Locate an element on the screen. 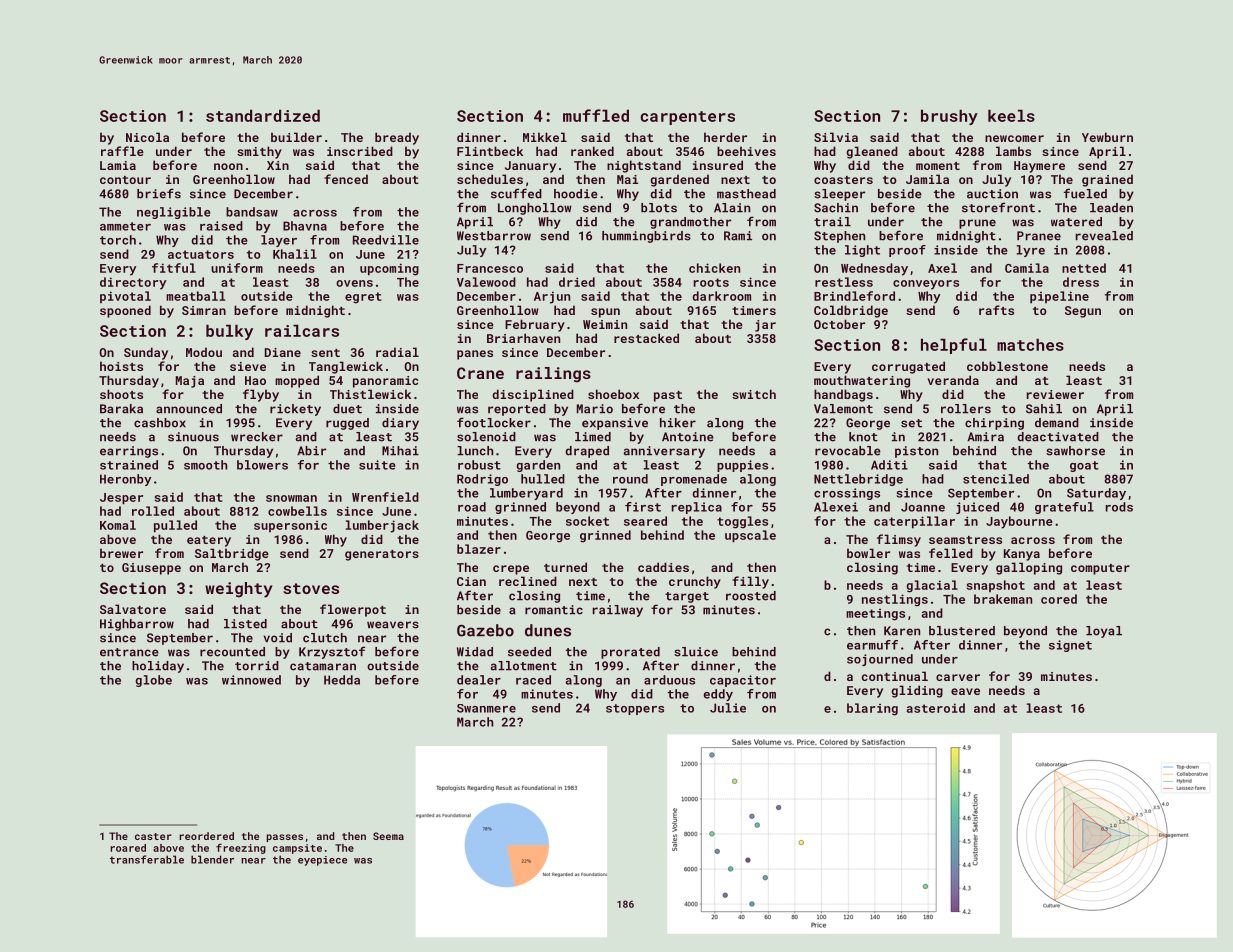 The width and height of the screenshot is (1233, 952). restacked is located at coordinates (646, 338).
